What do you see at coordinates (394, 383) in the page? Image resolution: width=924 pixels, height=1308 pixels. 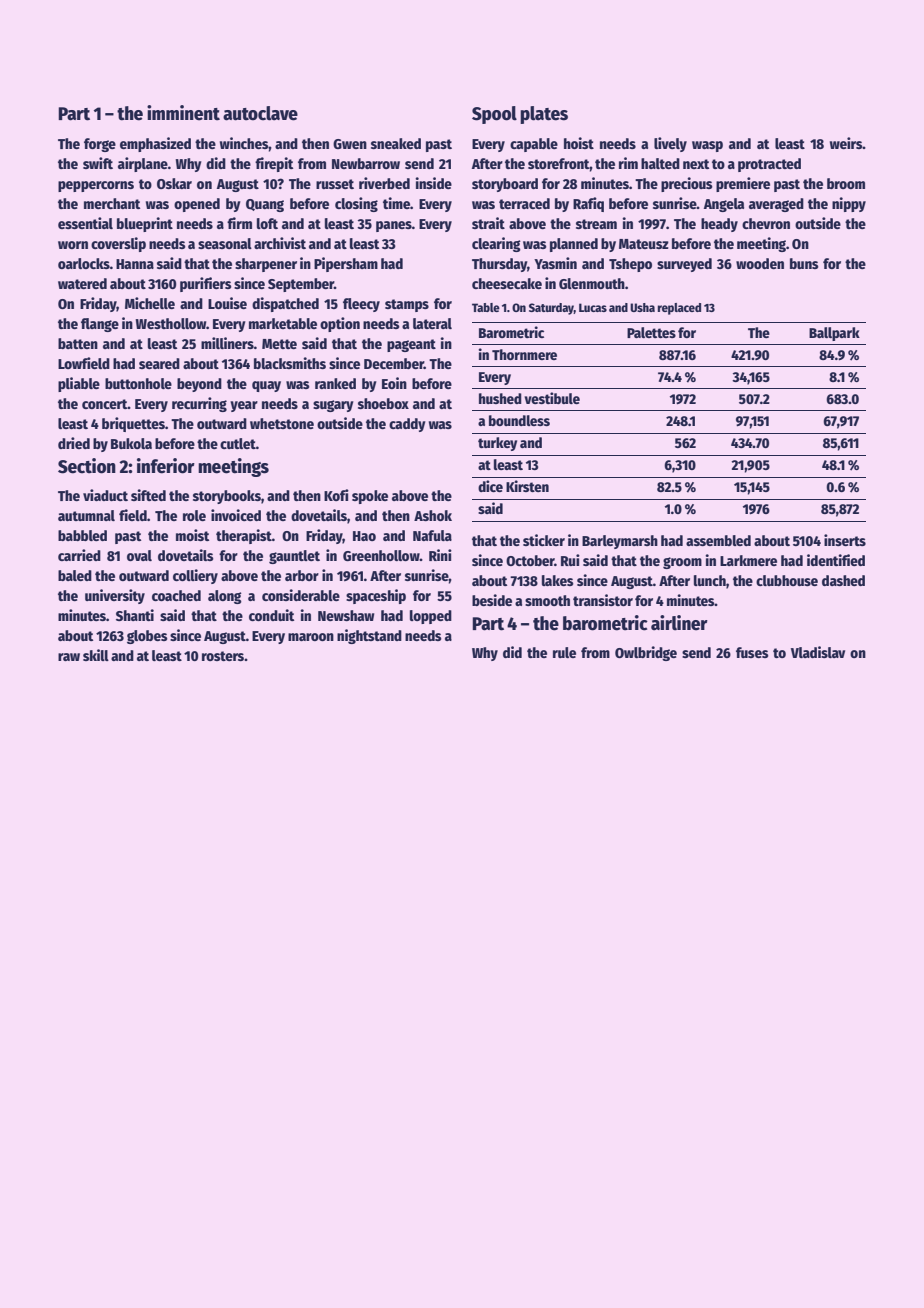 I see `Eoin` at bounding box center [394, 383].
